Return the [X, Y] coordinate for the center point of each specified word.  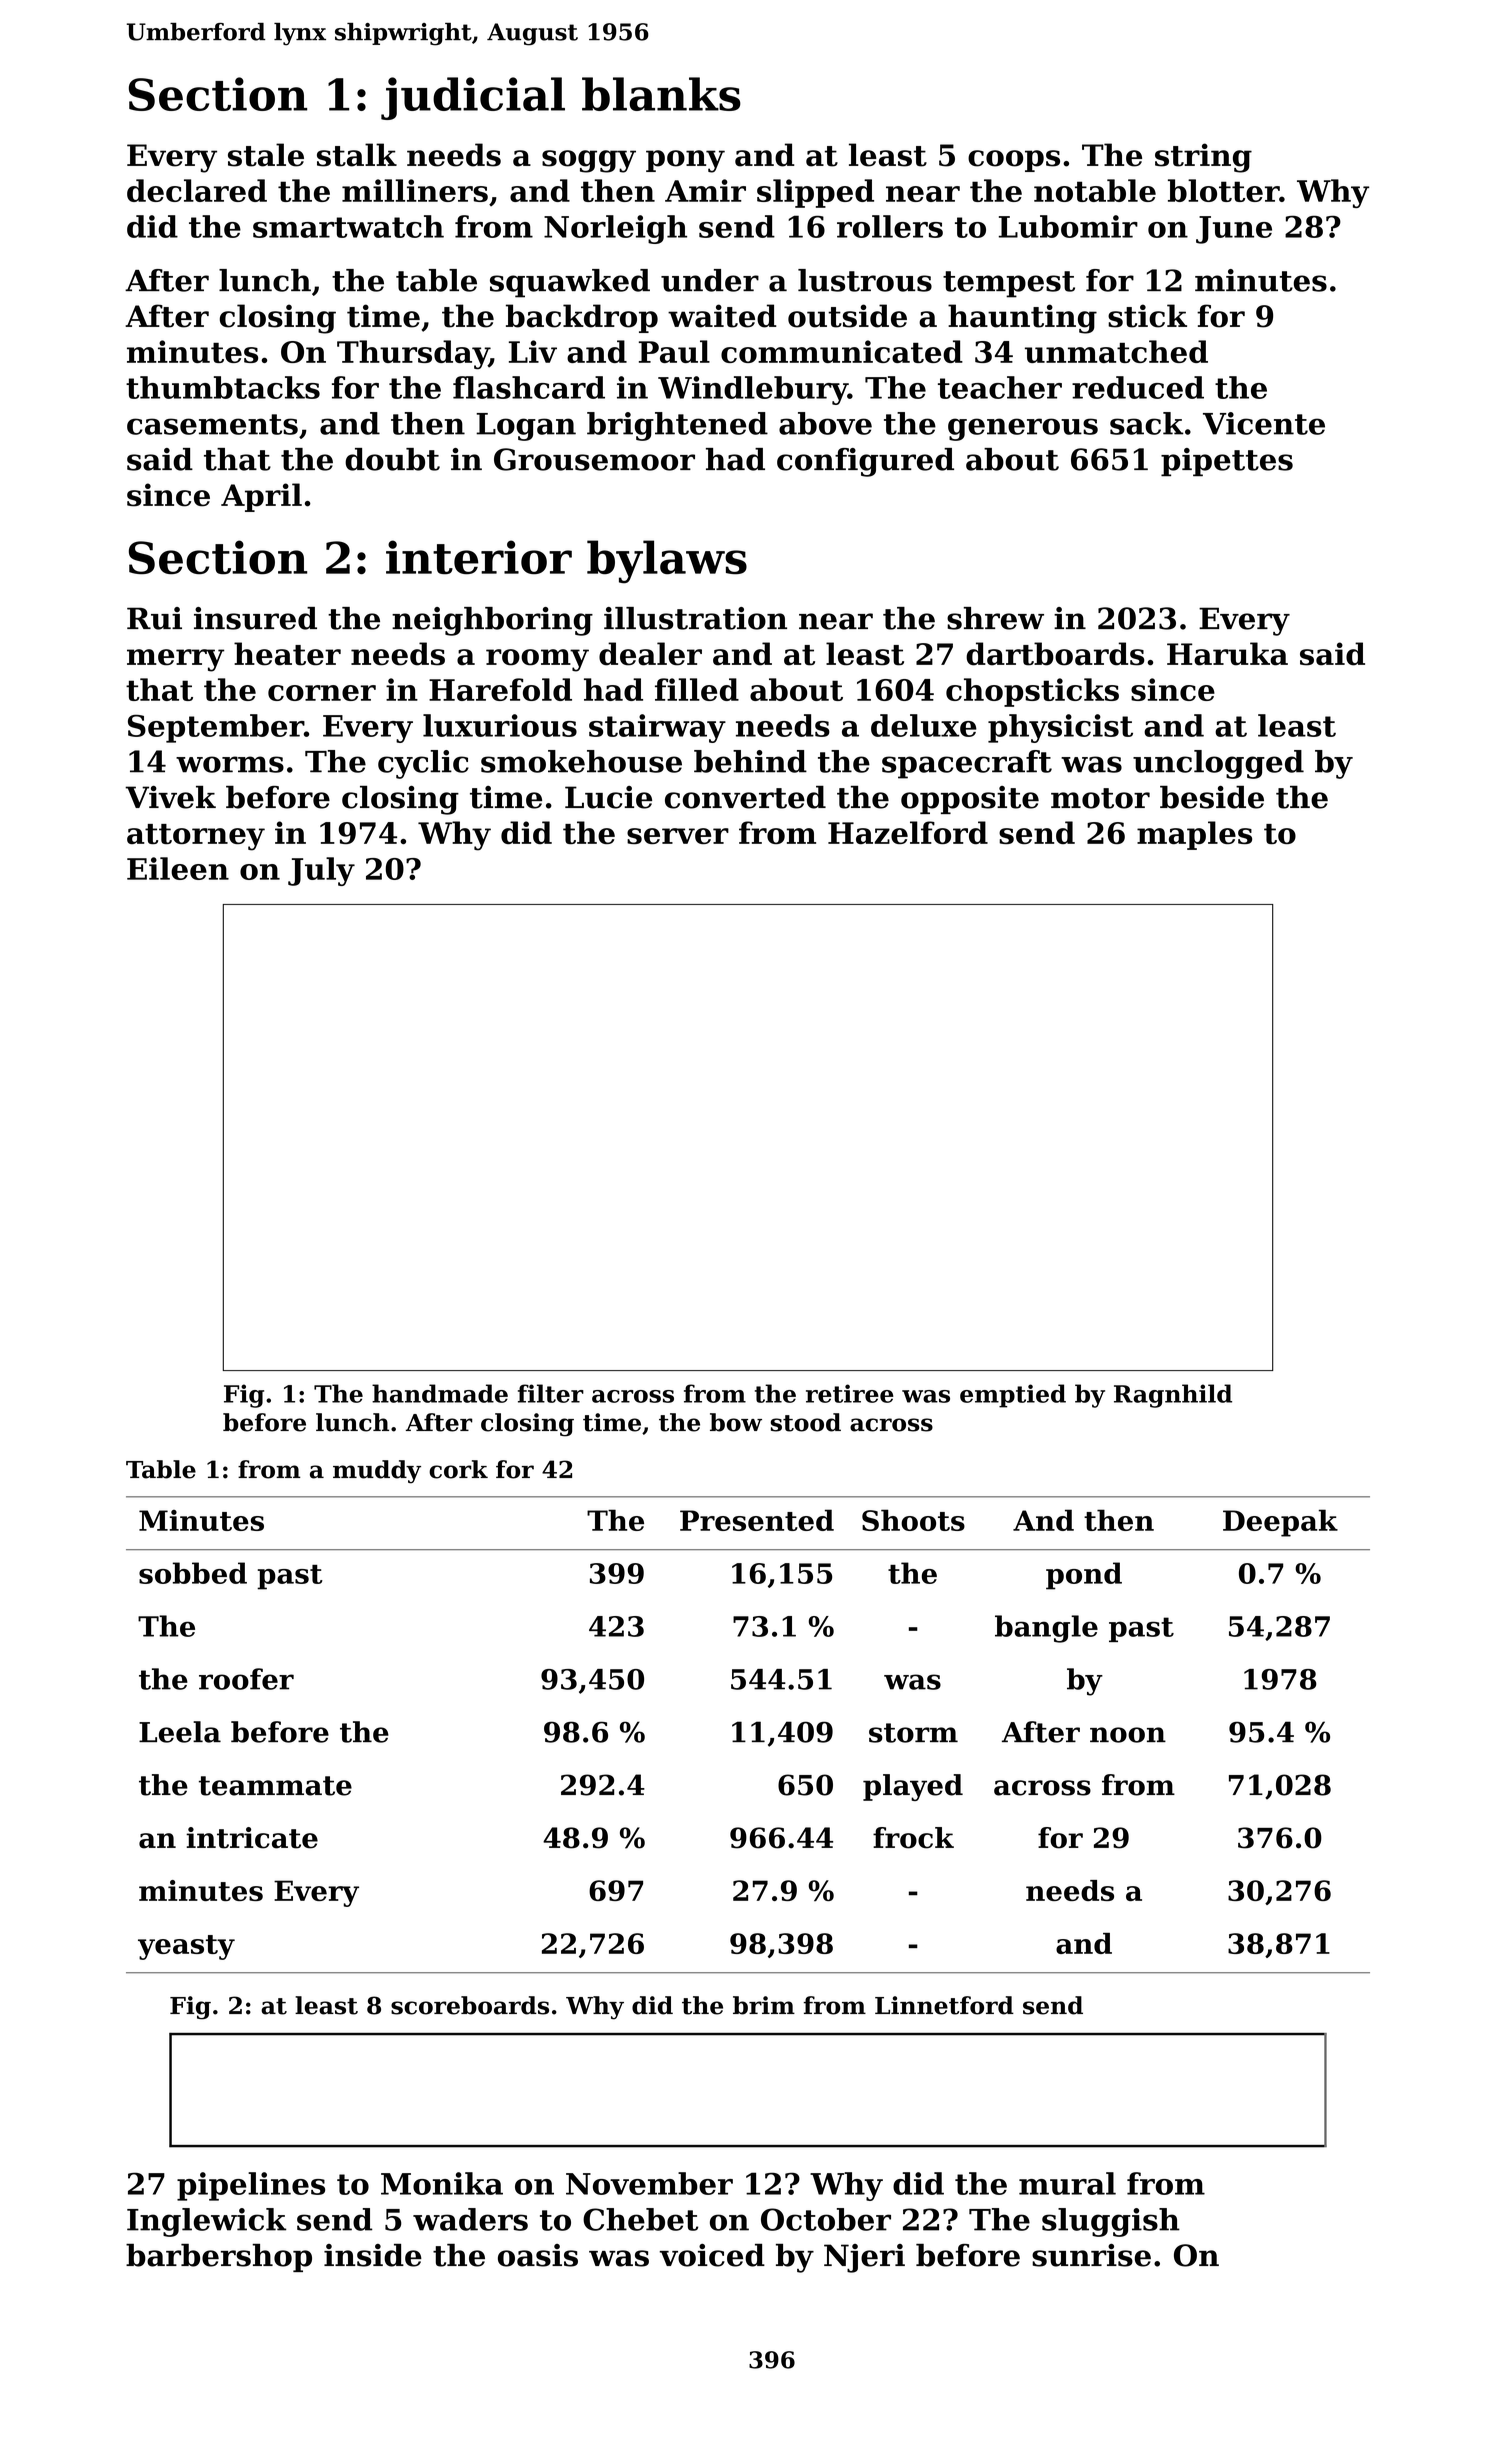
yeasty [186, 1947]
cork [458, 1469]
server [678, 836]
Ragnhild [1173, 1396]
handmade [440, 1393]
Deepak [1280, 1523]
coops [1014, 161]
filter [551, 1393]
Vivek [170, 797]
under [710, 280]
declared [197, 190]
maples [1194, 835]
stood [805, 1422]
